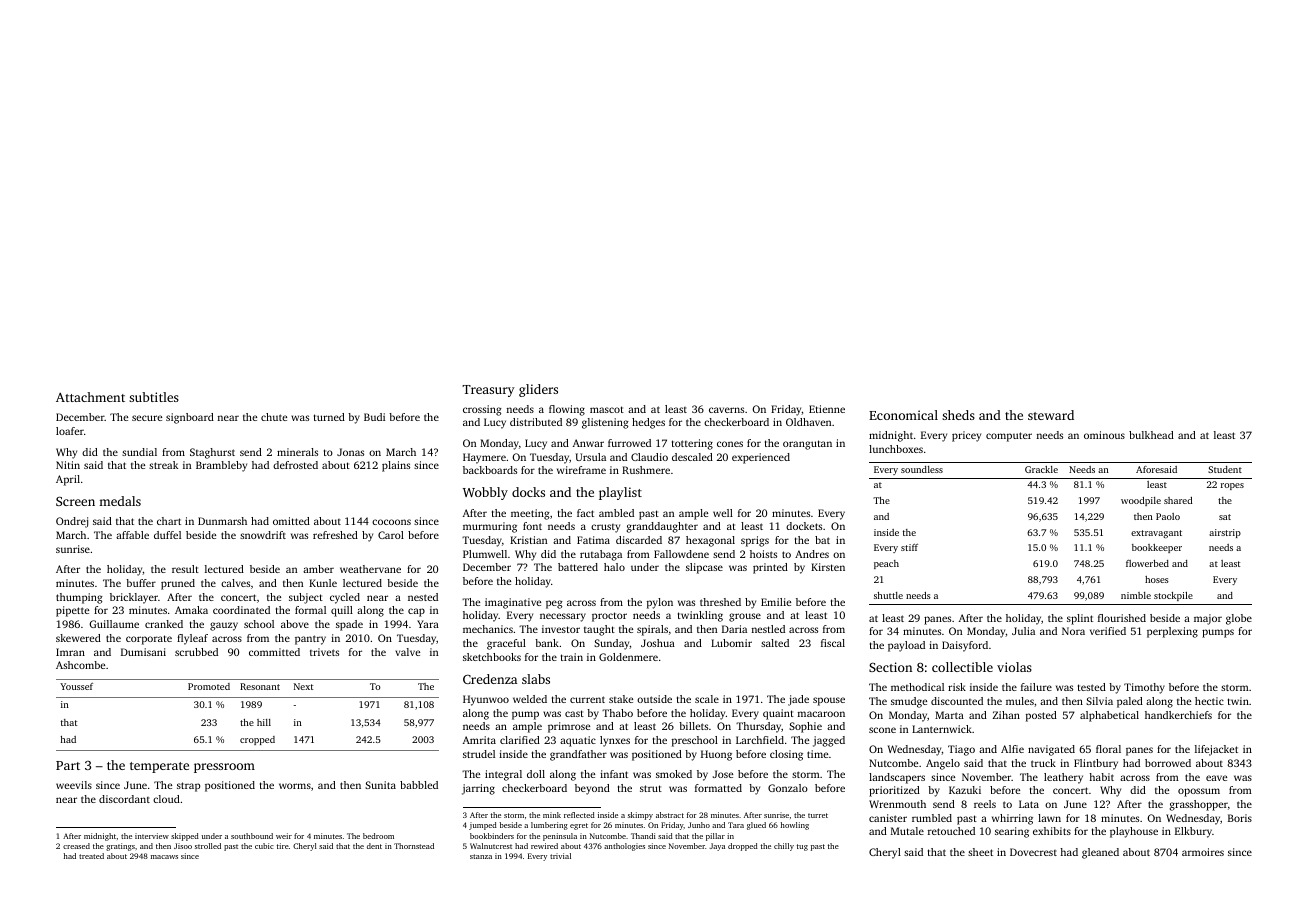 Image resolution: width=1308 pixels, height=924 pixels. What do you see at coordinates (159, 767) in the screenshot?
I see `temperate` at bounding box center [159, 767].
